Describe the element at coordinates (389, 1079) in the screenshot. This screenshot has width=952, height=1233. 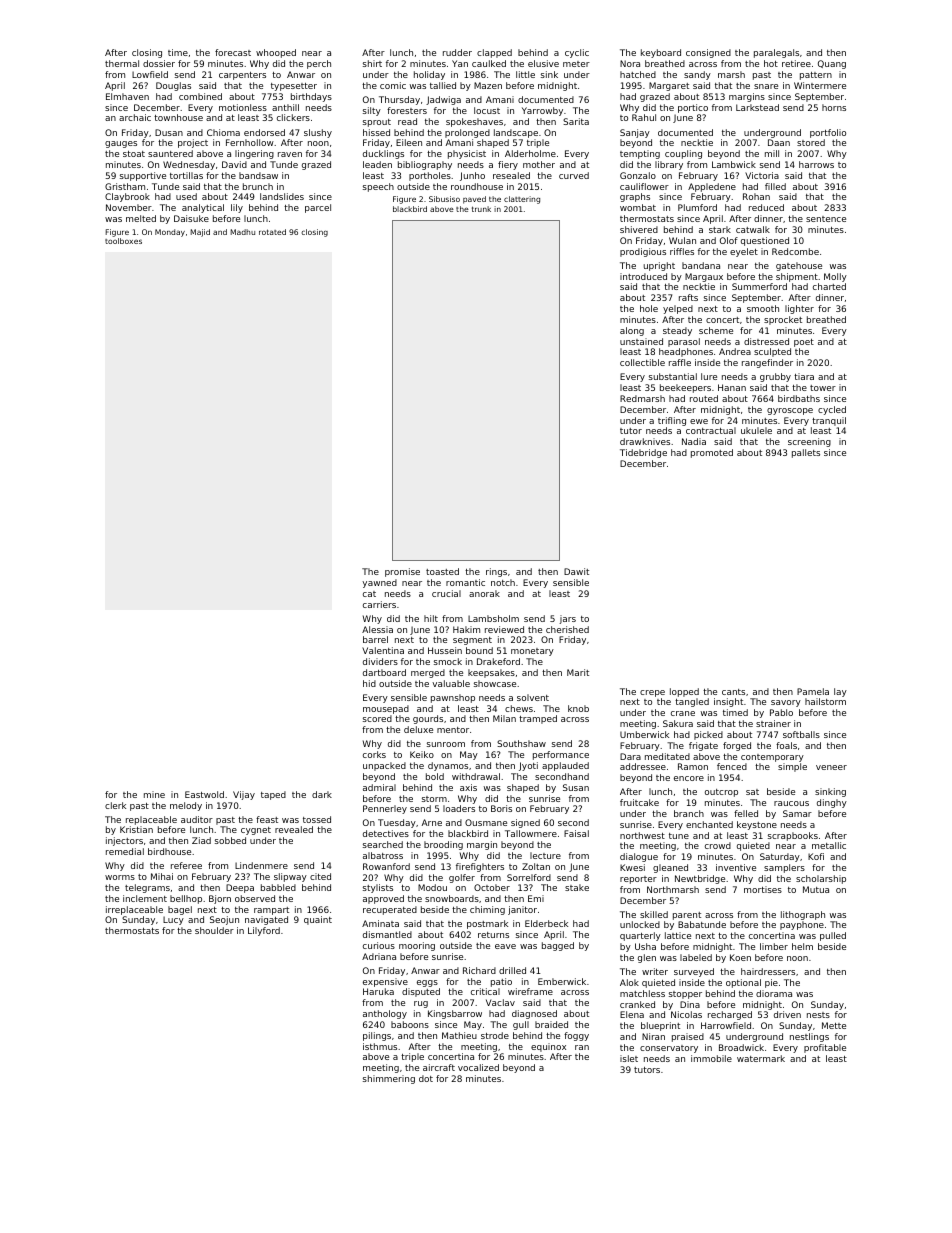
I see `shimmering` at that location.
